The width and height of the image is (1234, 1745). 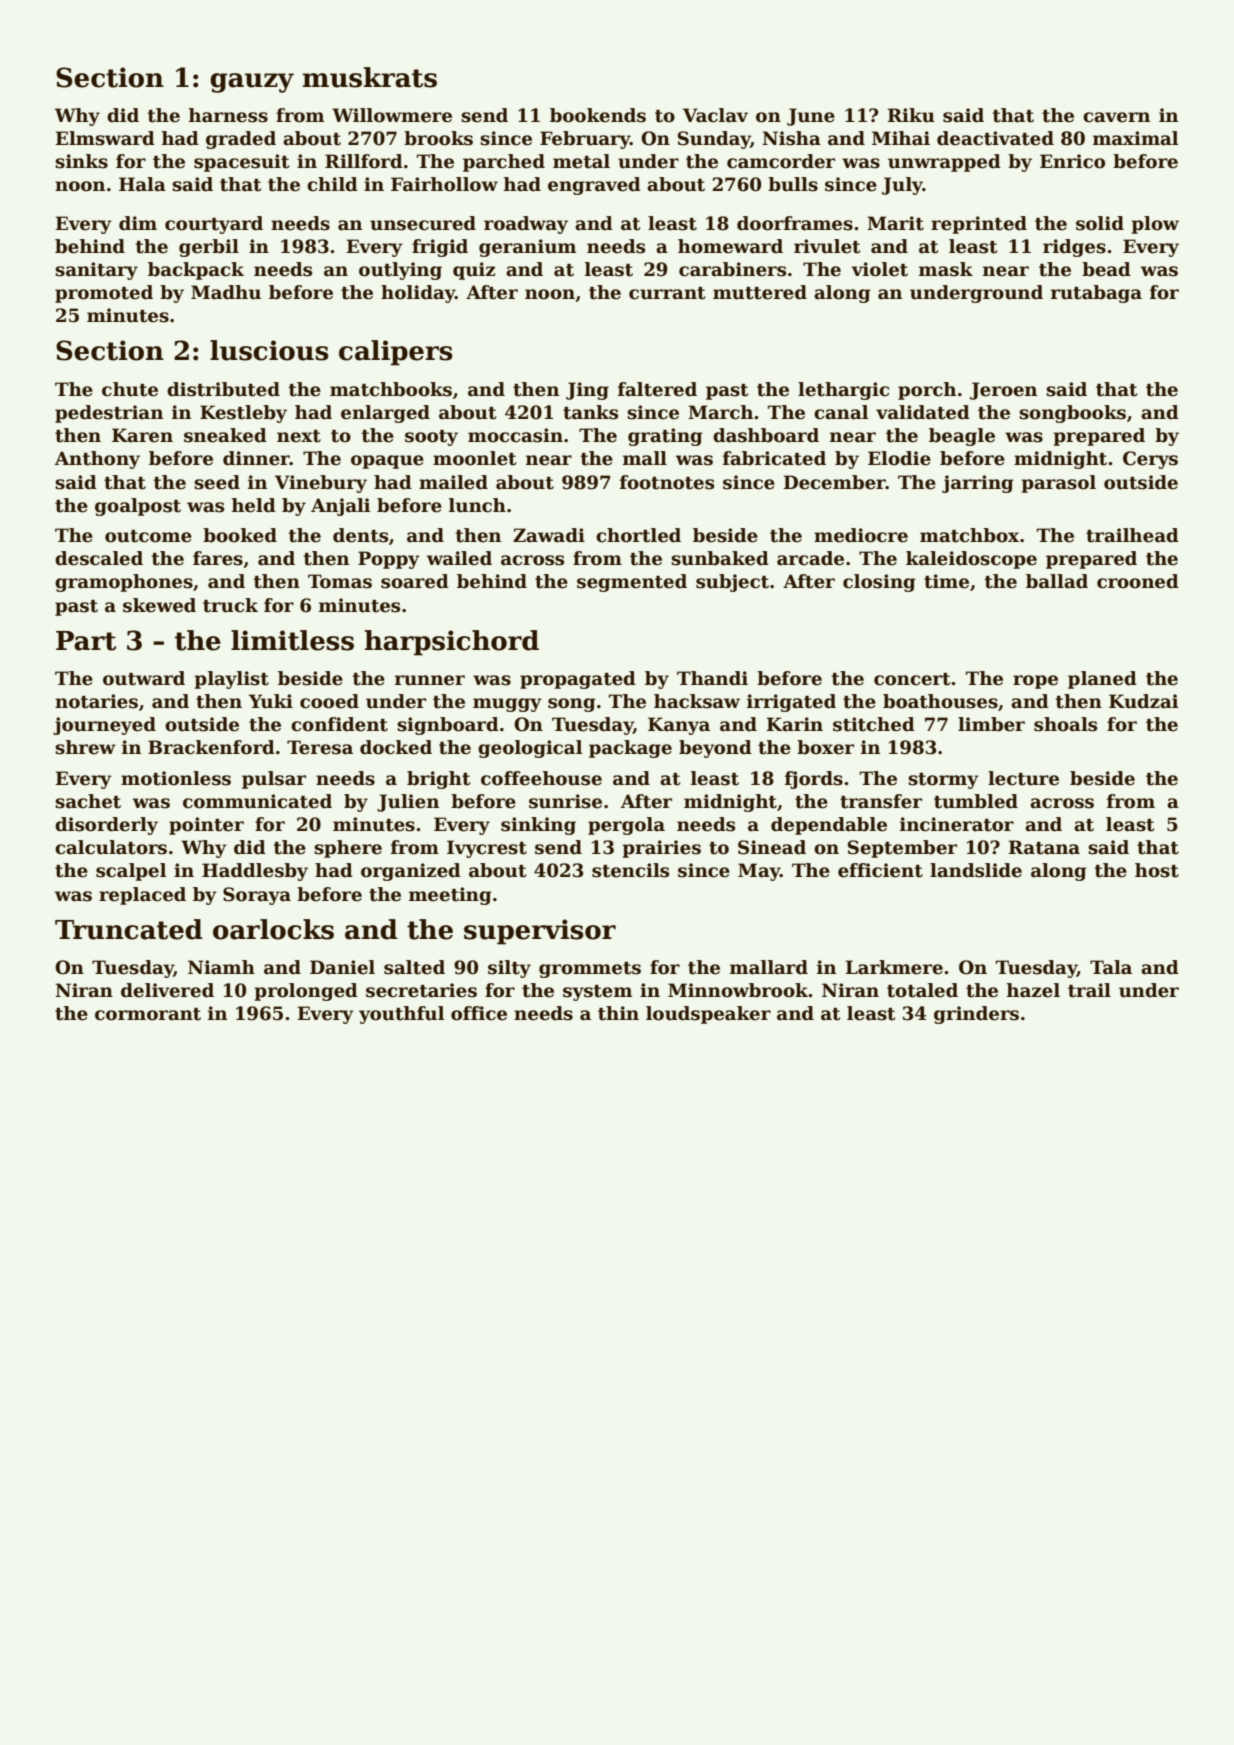 I want to click on Truncated, so click(x=129, y=929).
